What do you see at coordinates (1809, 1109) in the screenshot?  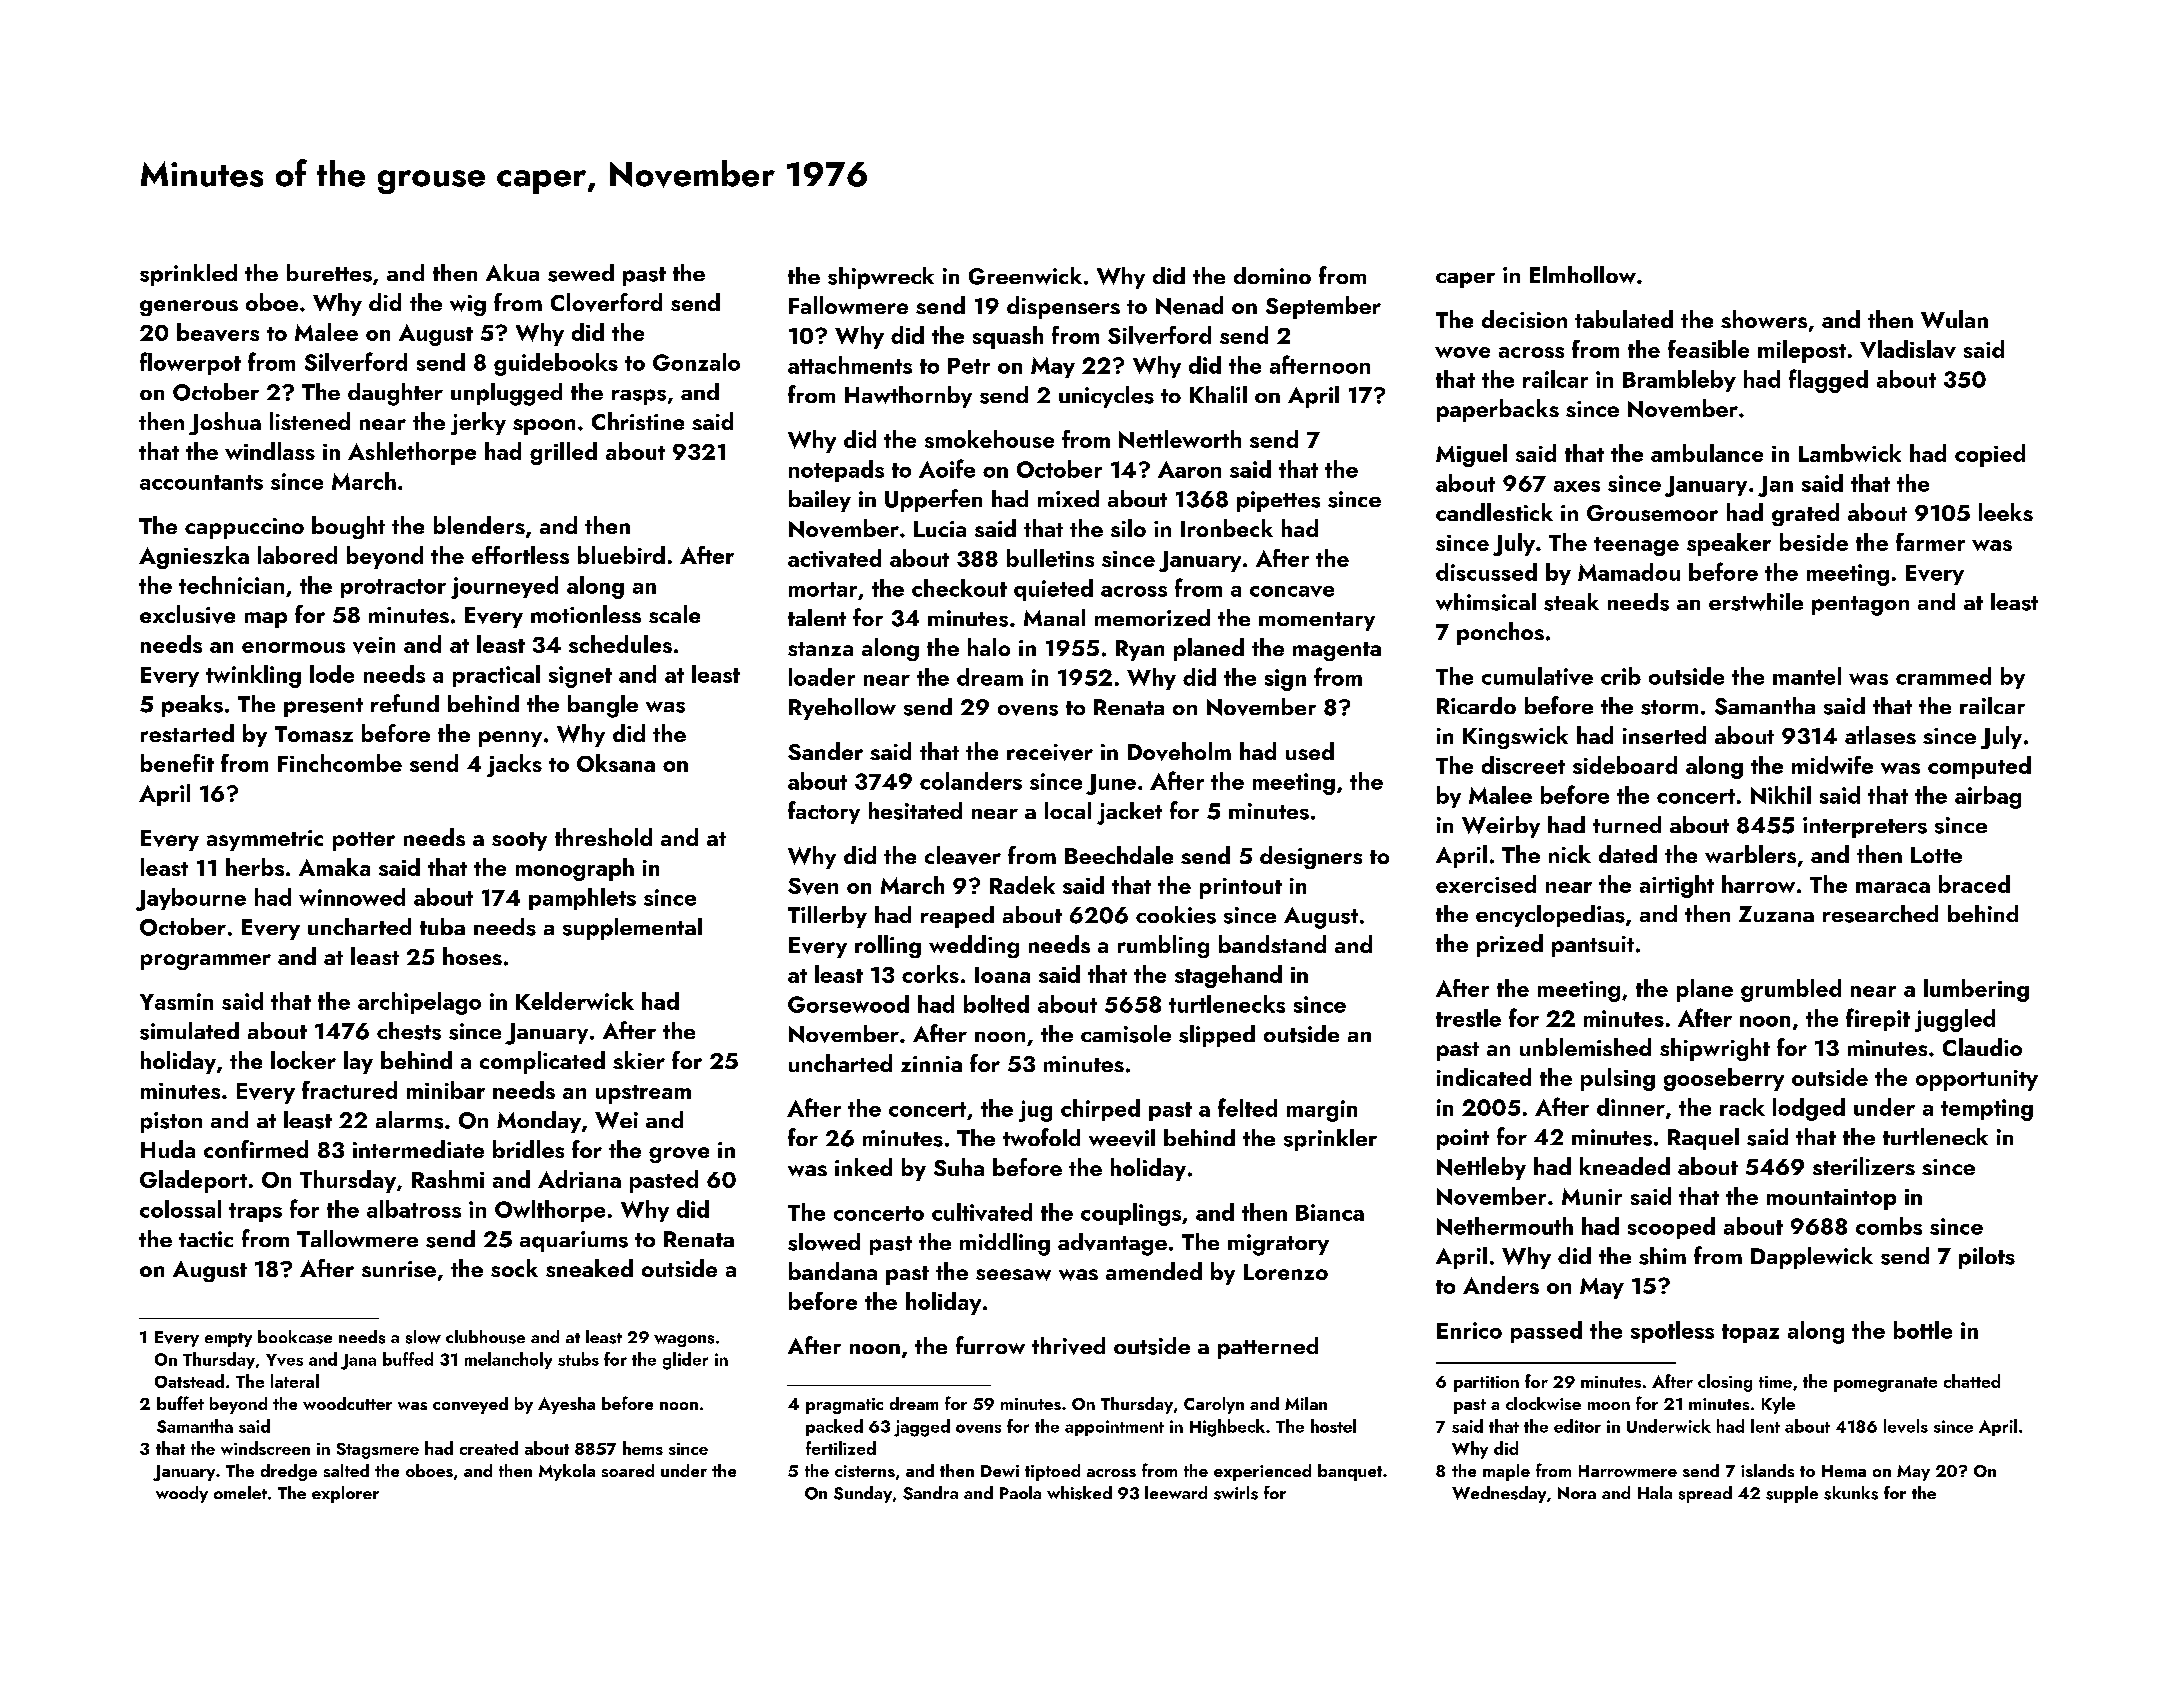 I see `lodged` at bounding box center [1809, 1109].
